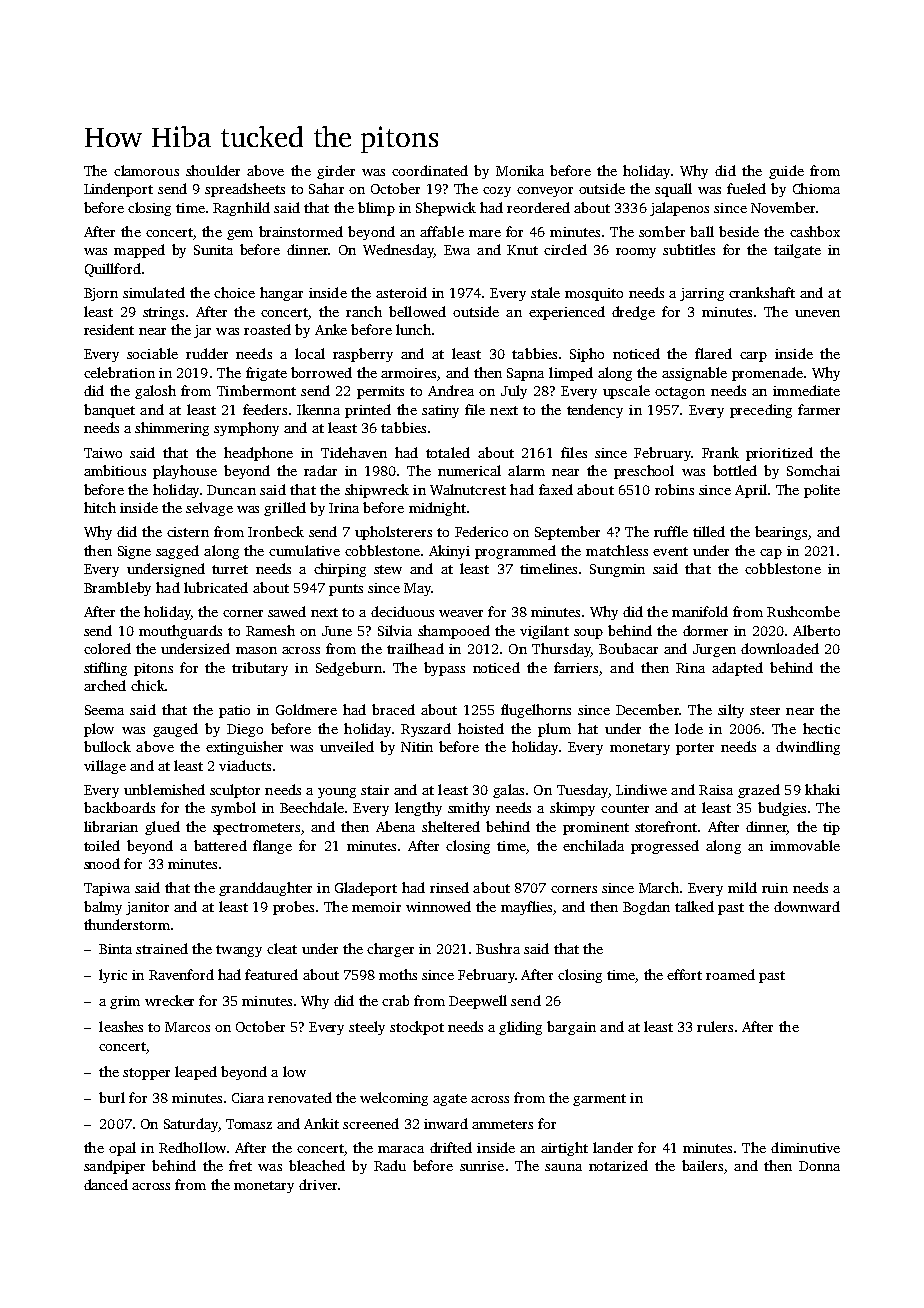 The image size is (924, 1308). What do you see at coordinates (713, 353) in the image?
I see `flared` at bounding box center [713, 353].
